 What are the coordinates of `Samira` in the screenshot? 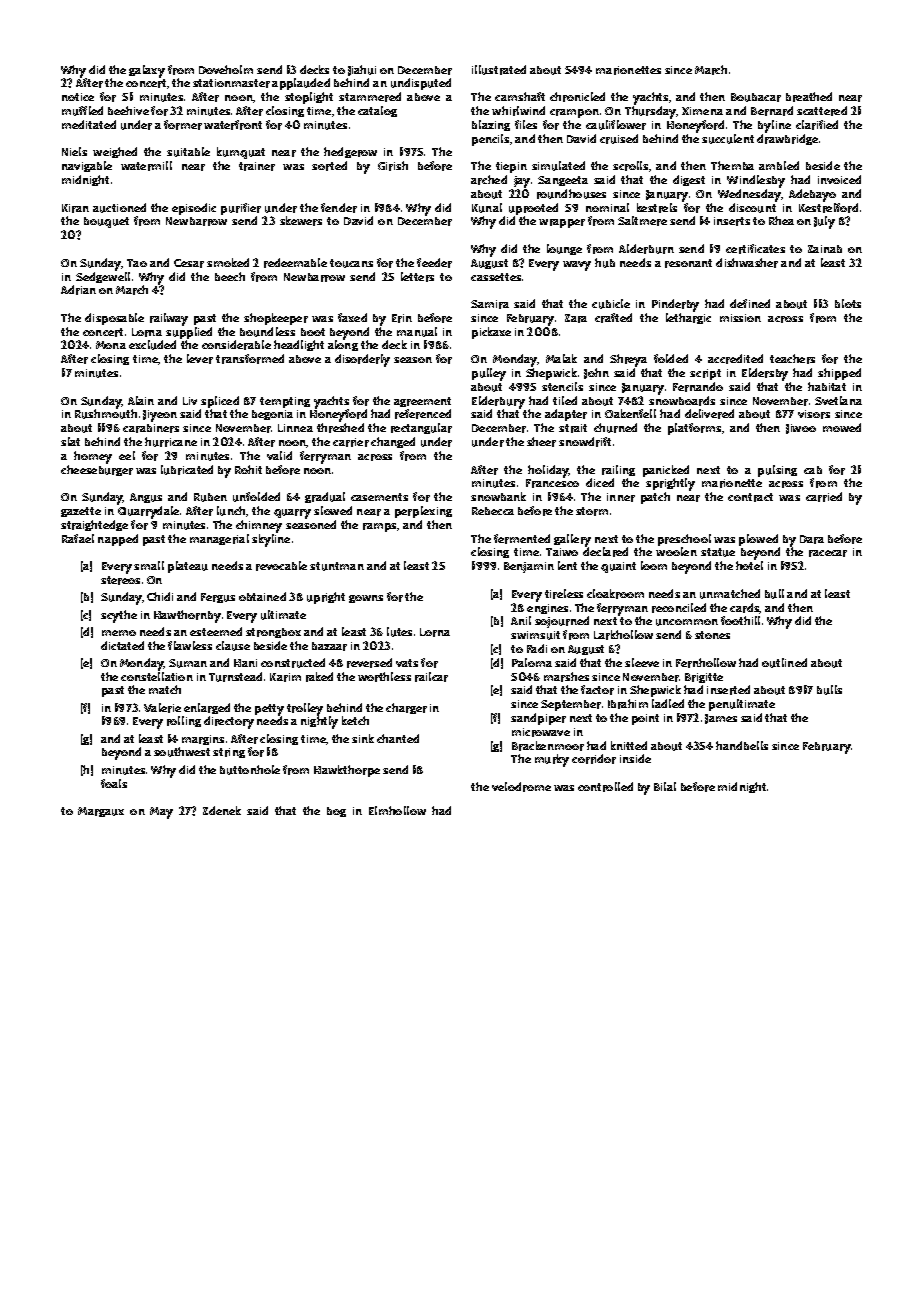 It's located at (490, 304).
